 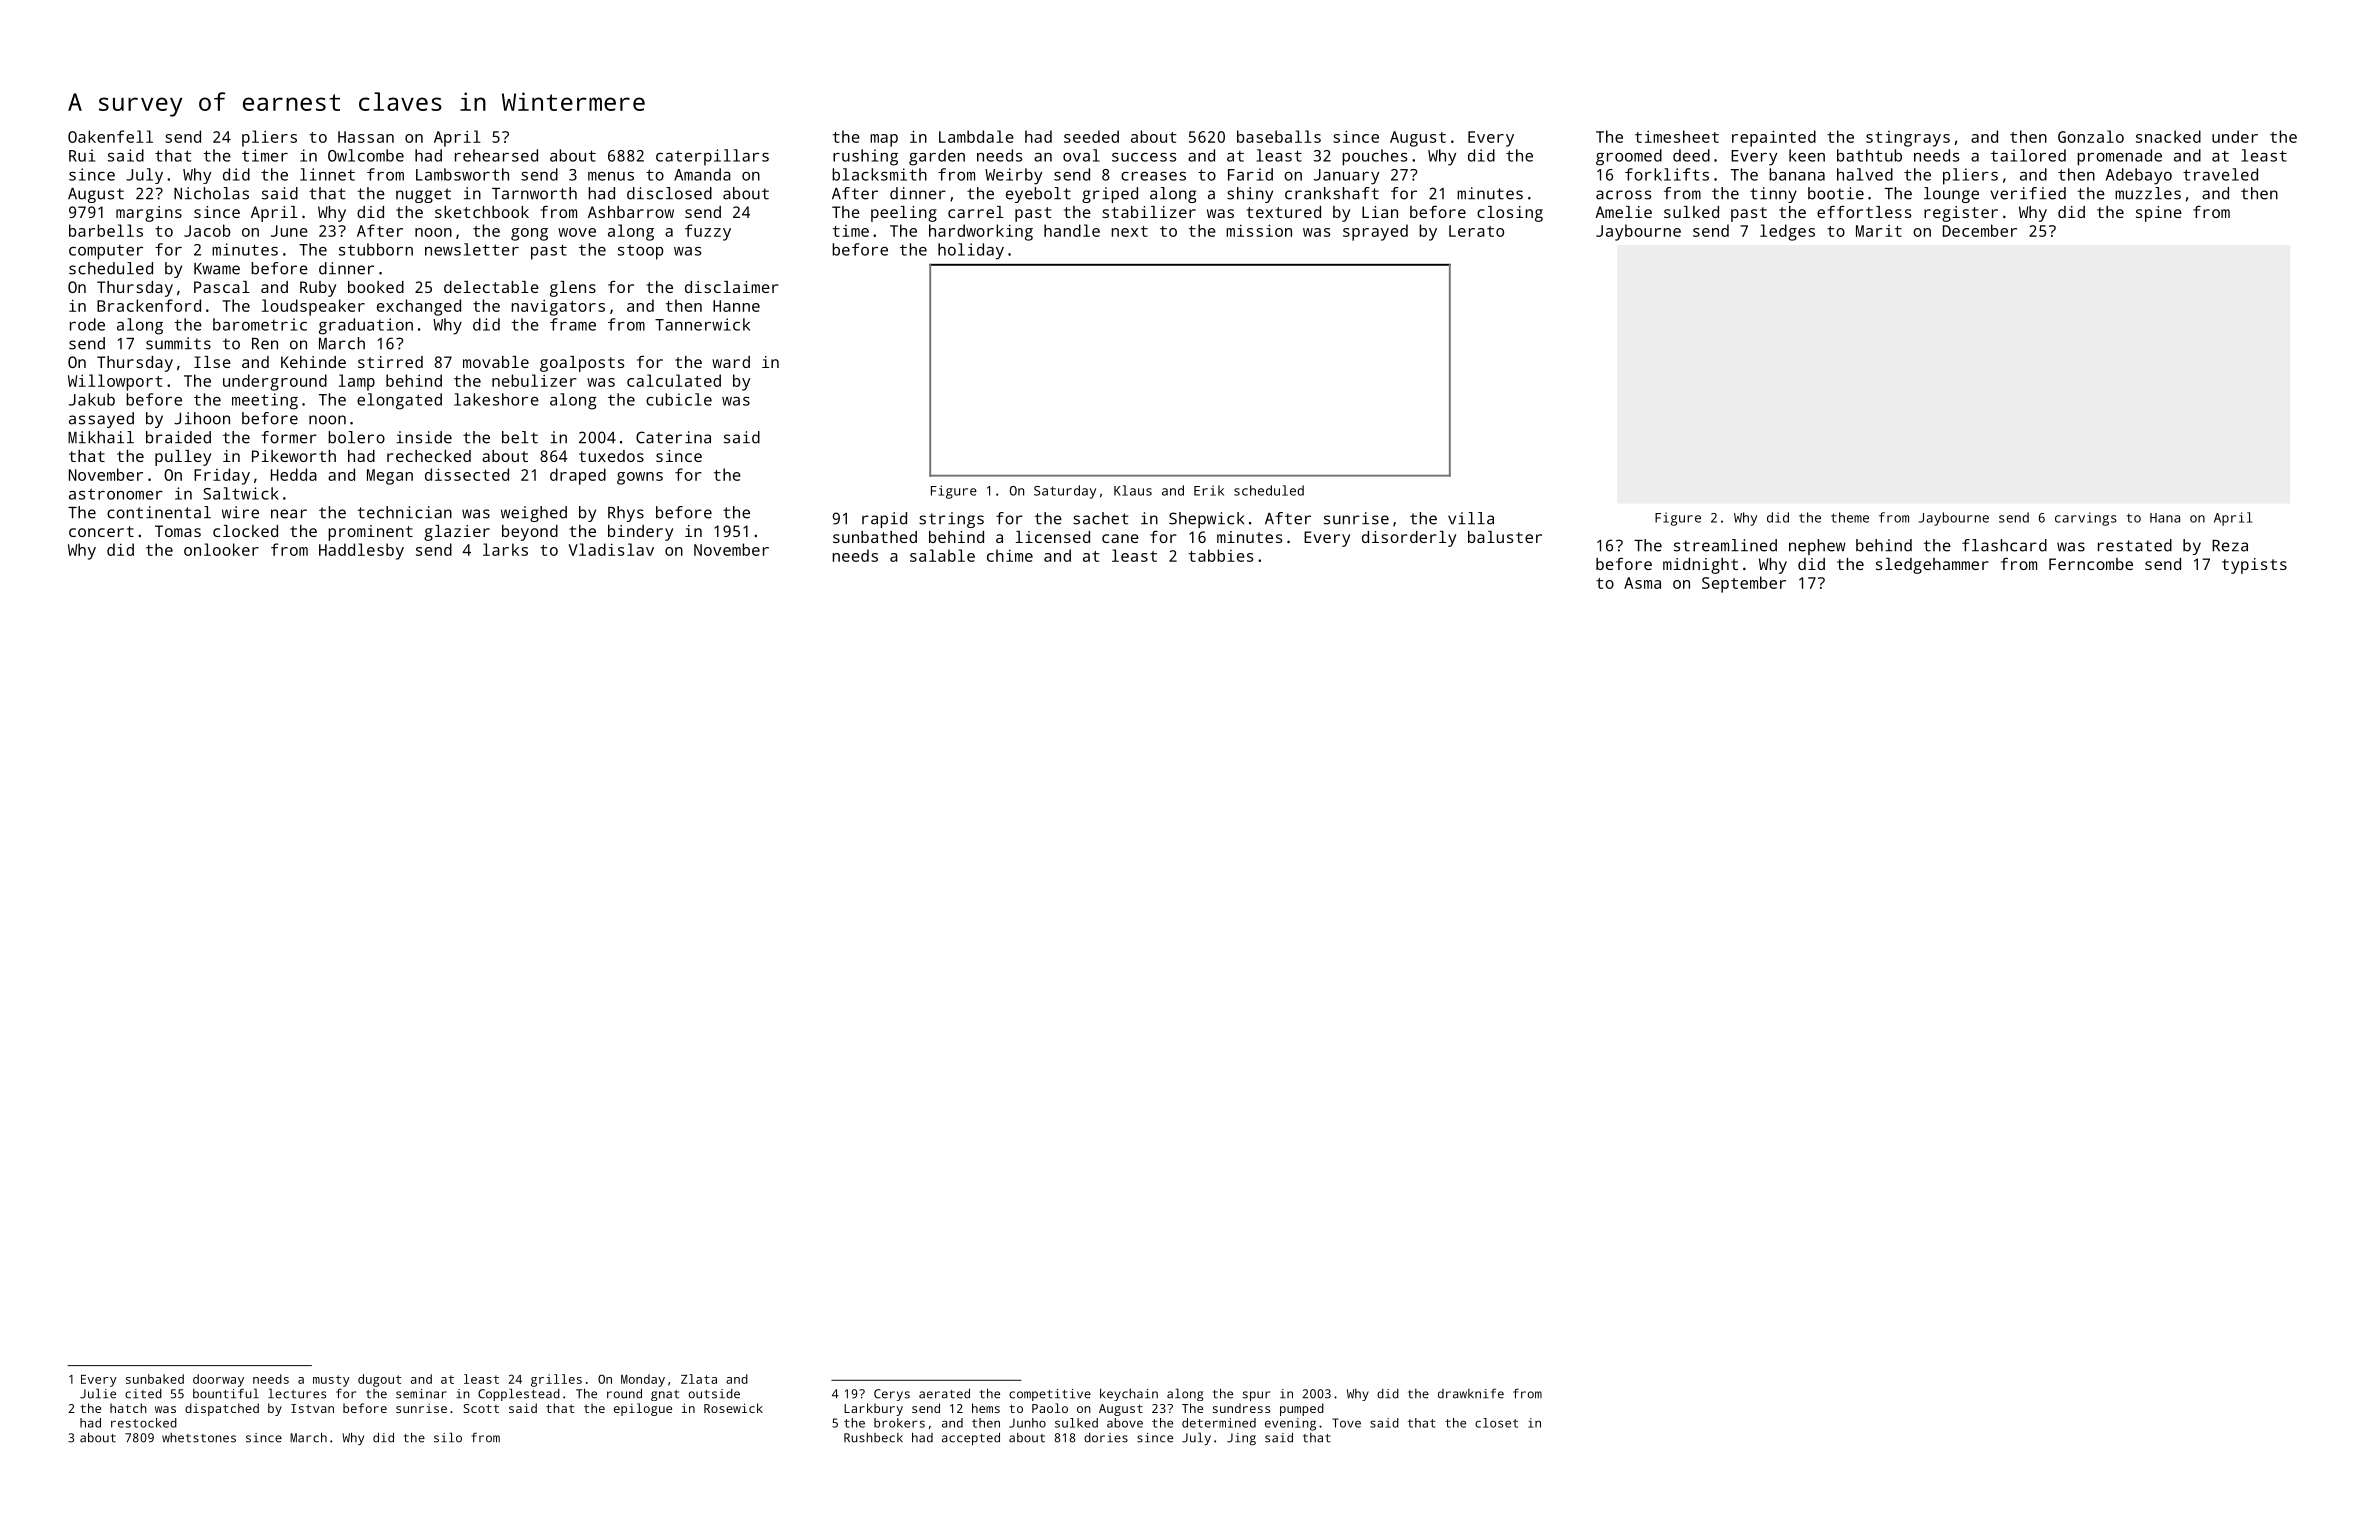 I want to click on sundress, so click(x=1241, y=1408).
